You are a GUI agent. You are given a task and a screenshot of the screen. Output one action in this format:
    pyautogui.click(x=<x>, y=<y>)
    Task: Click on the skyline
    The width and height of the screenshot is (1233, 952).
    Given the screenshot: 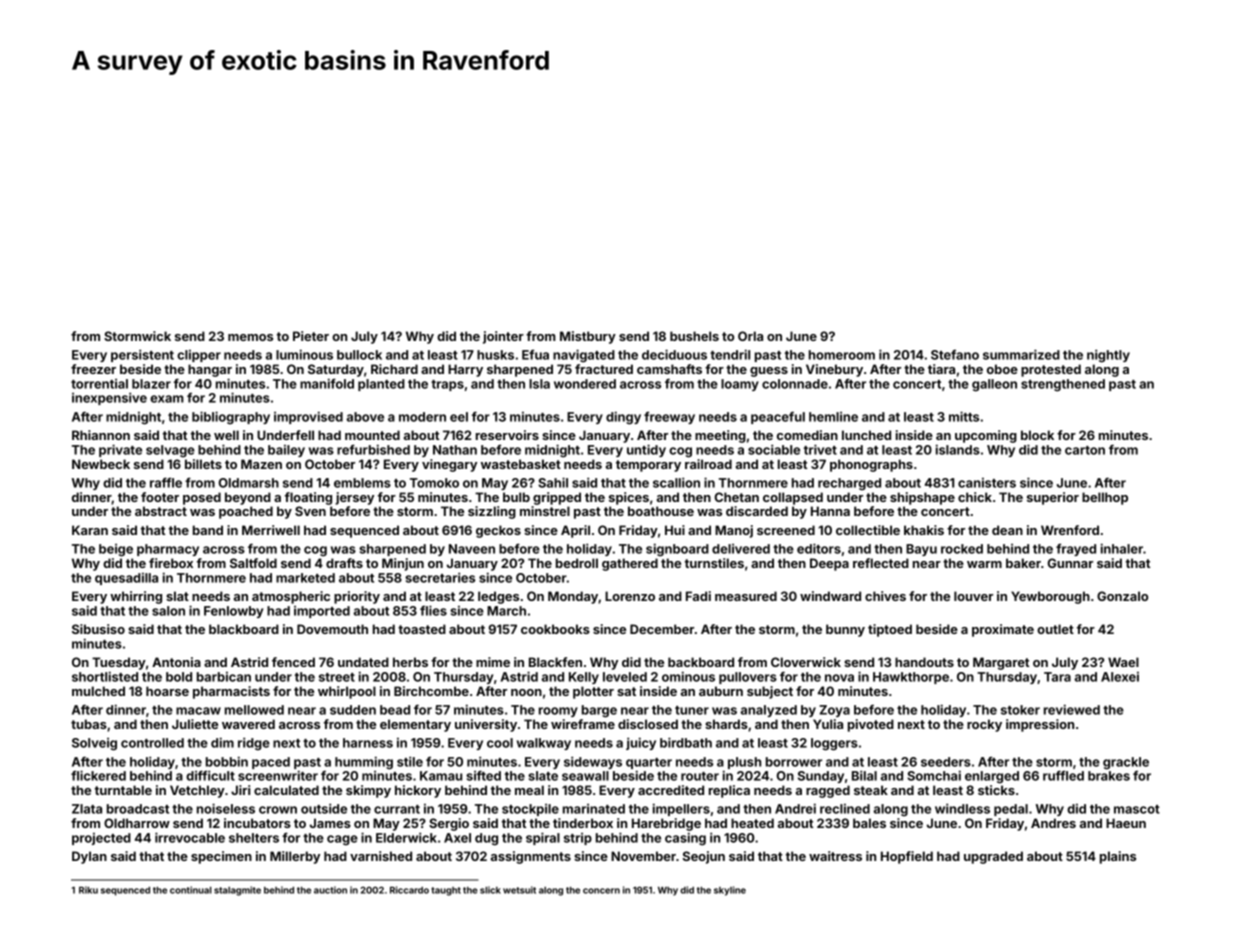 What is the action you would take?
    pyautogui.click(x=730, y=891)
